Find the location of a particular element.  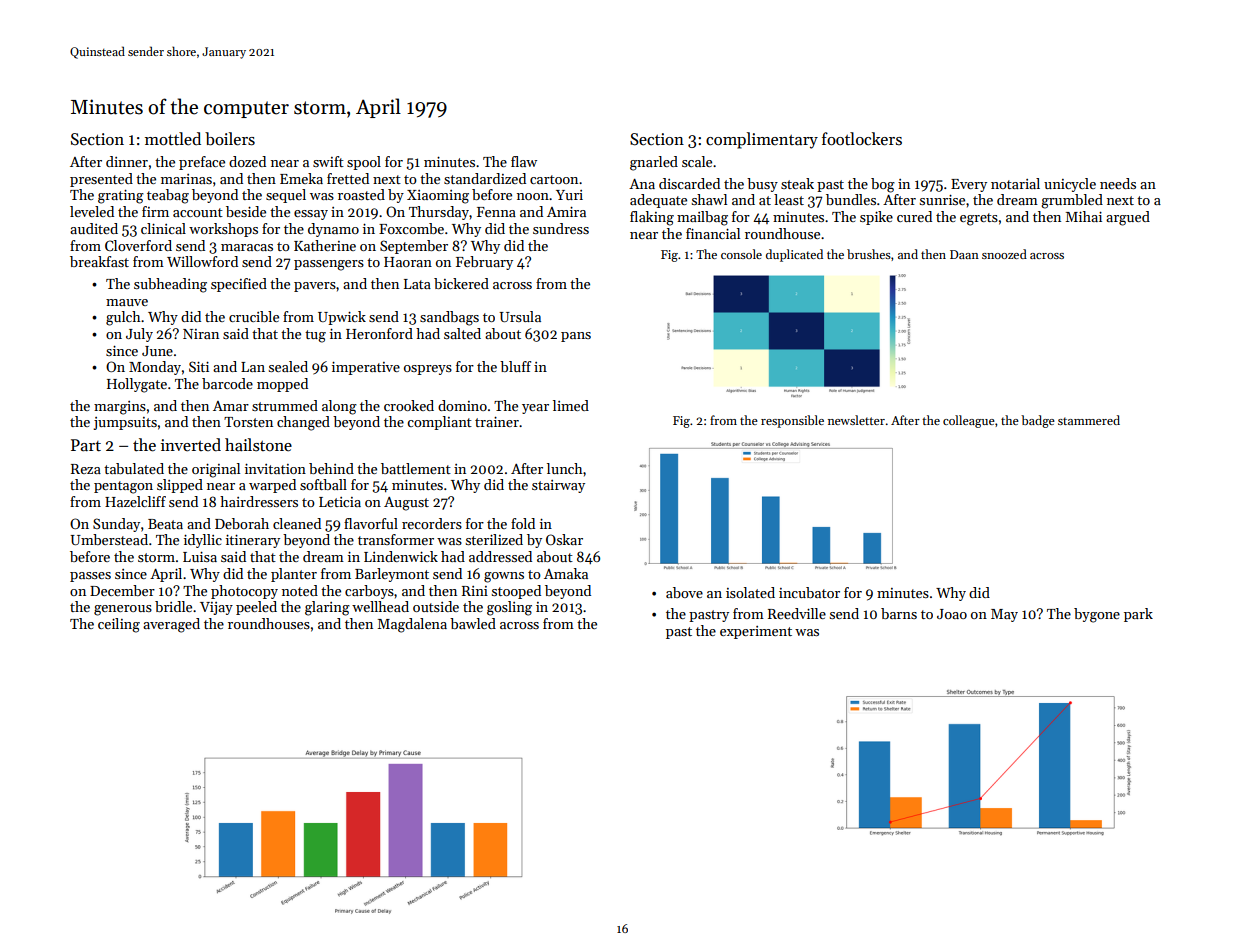

dozed is located at coordinates (247, 161).
